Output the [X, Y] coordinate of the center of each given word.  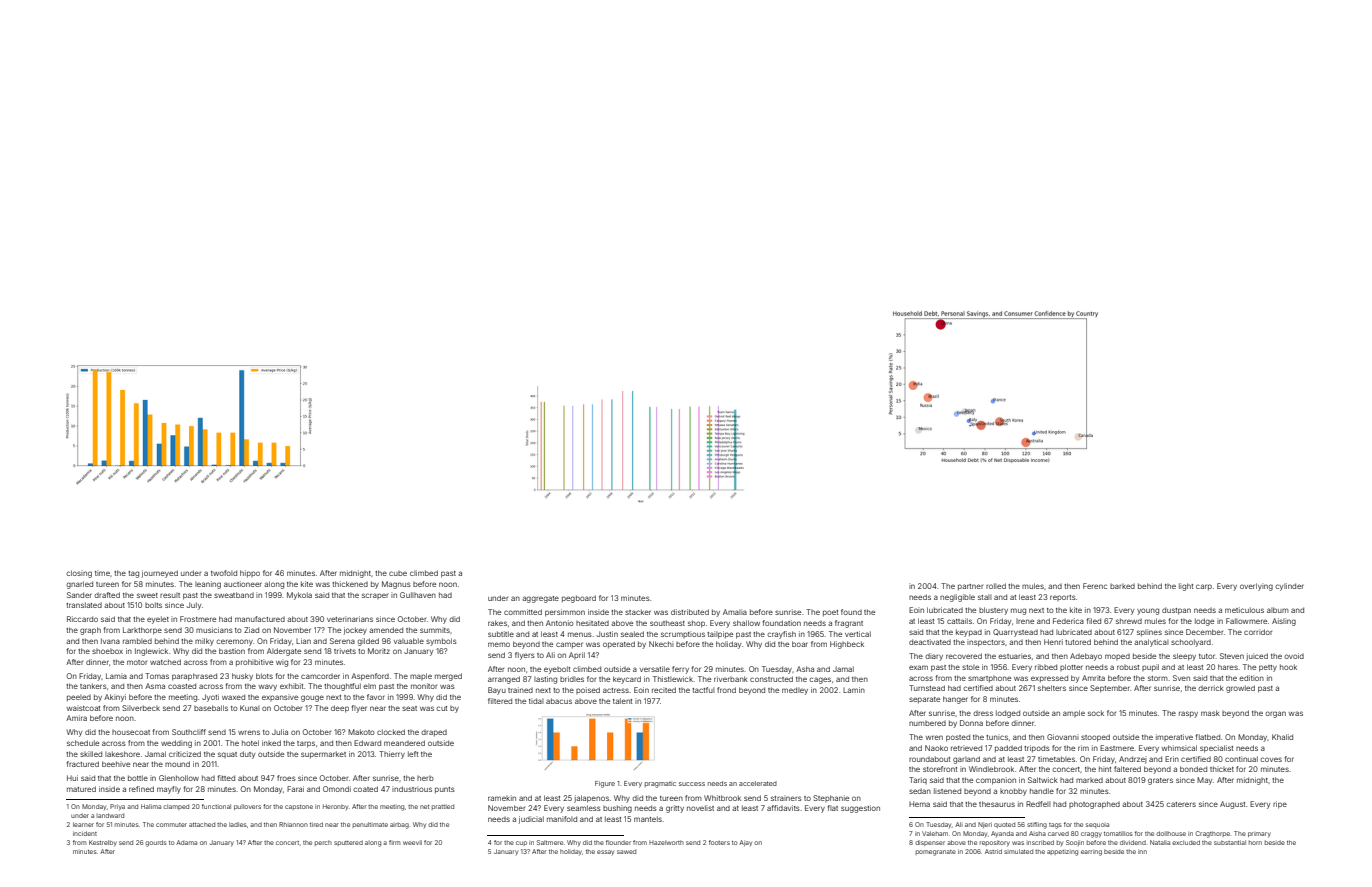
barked [1122, 586]
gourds [155, 843]
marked [1089, 780]
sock [1096, 713]
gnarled [79, 585]
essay [605, 852]
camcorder [320, 676]
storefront [940, 769]
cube [398, 573]
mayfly [169, 790]
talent [622, 701]
